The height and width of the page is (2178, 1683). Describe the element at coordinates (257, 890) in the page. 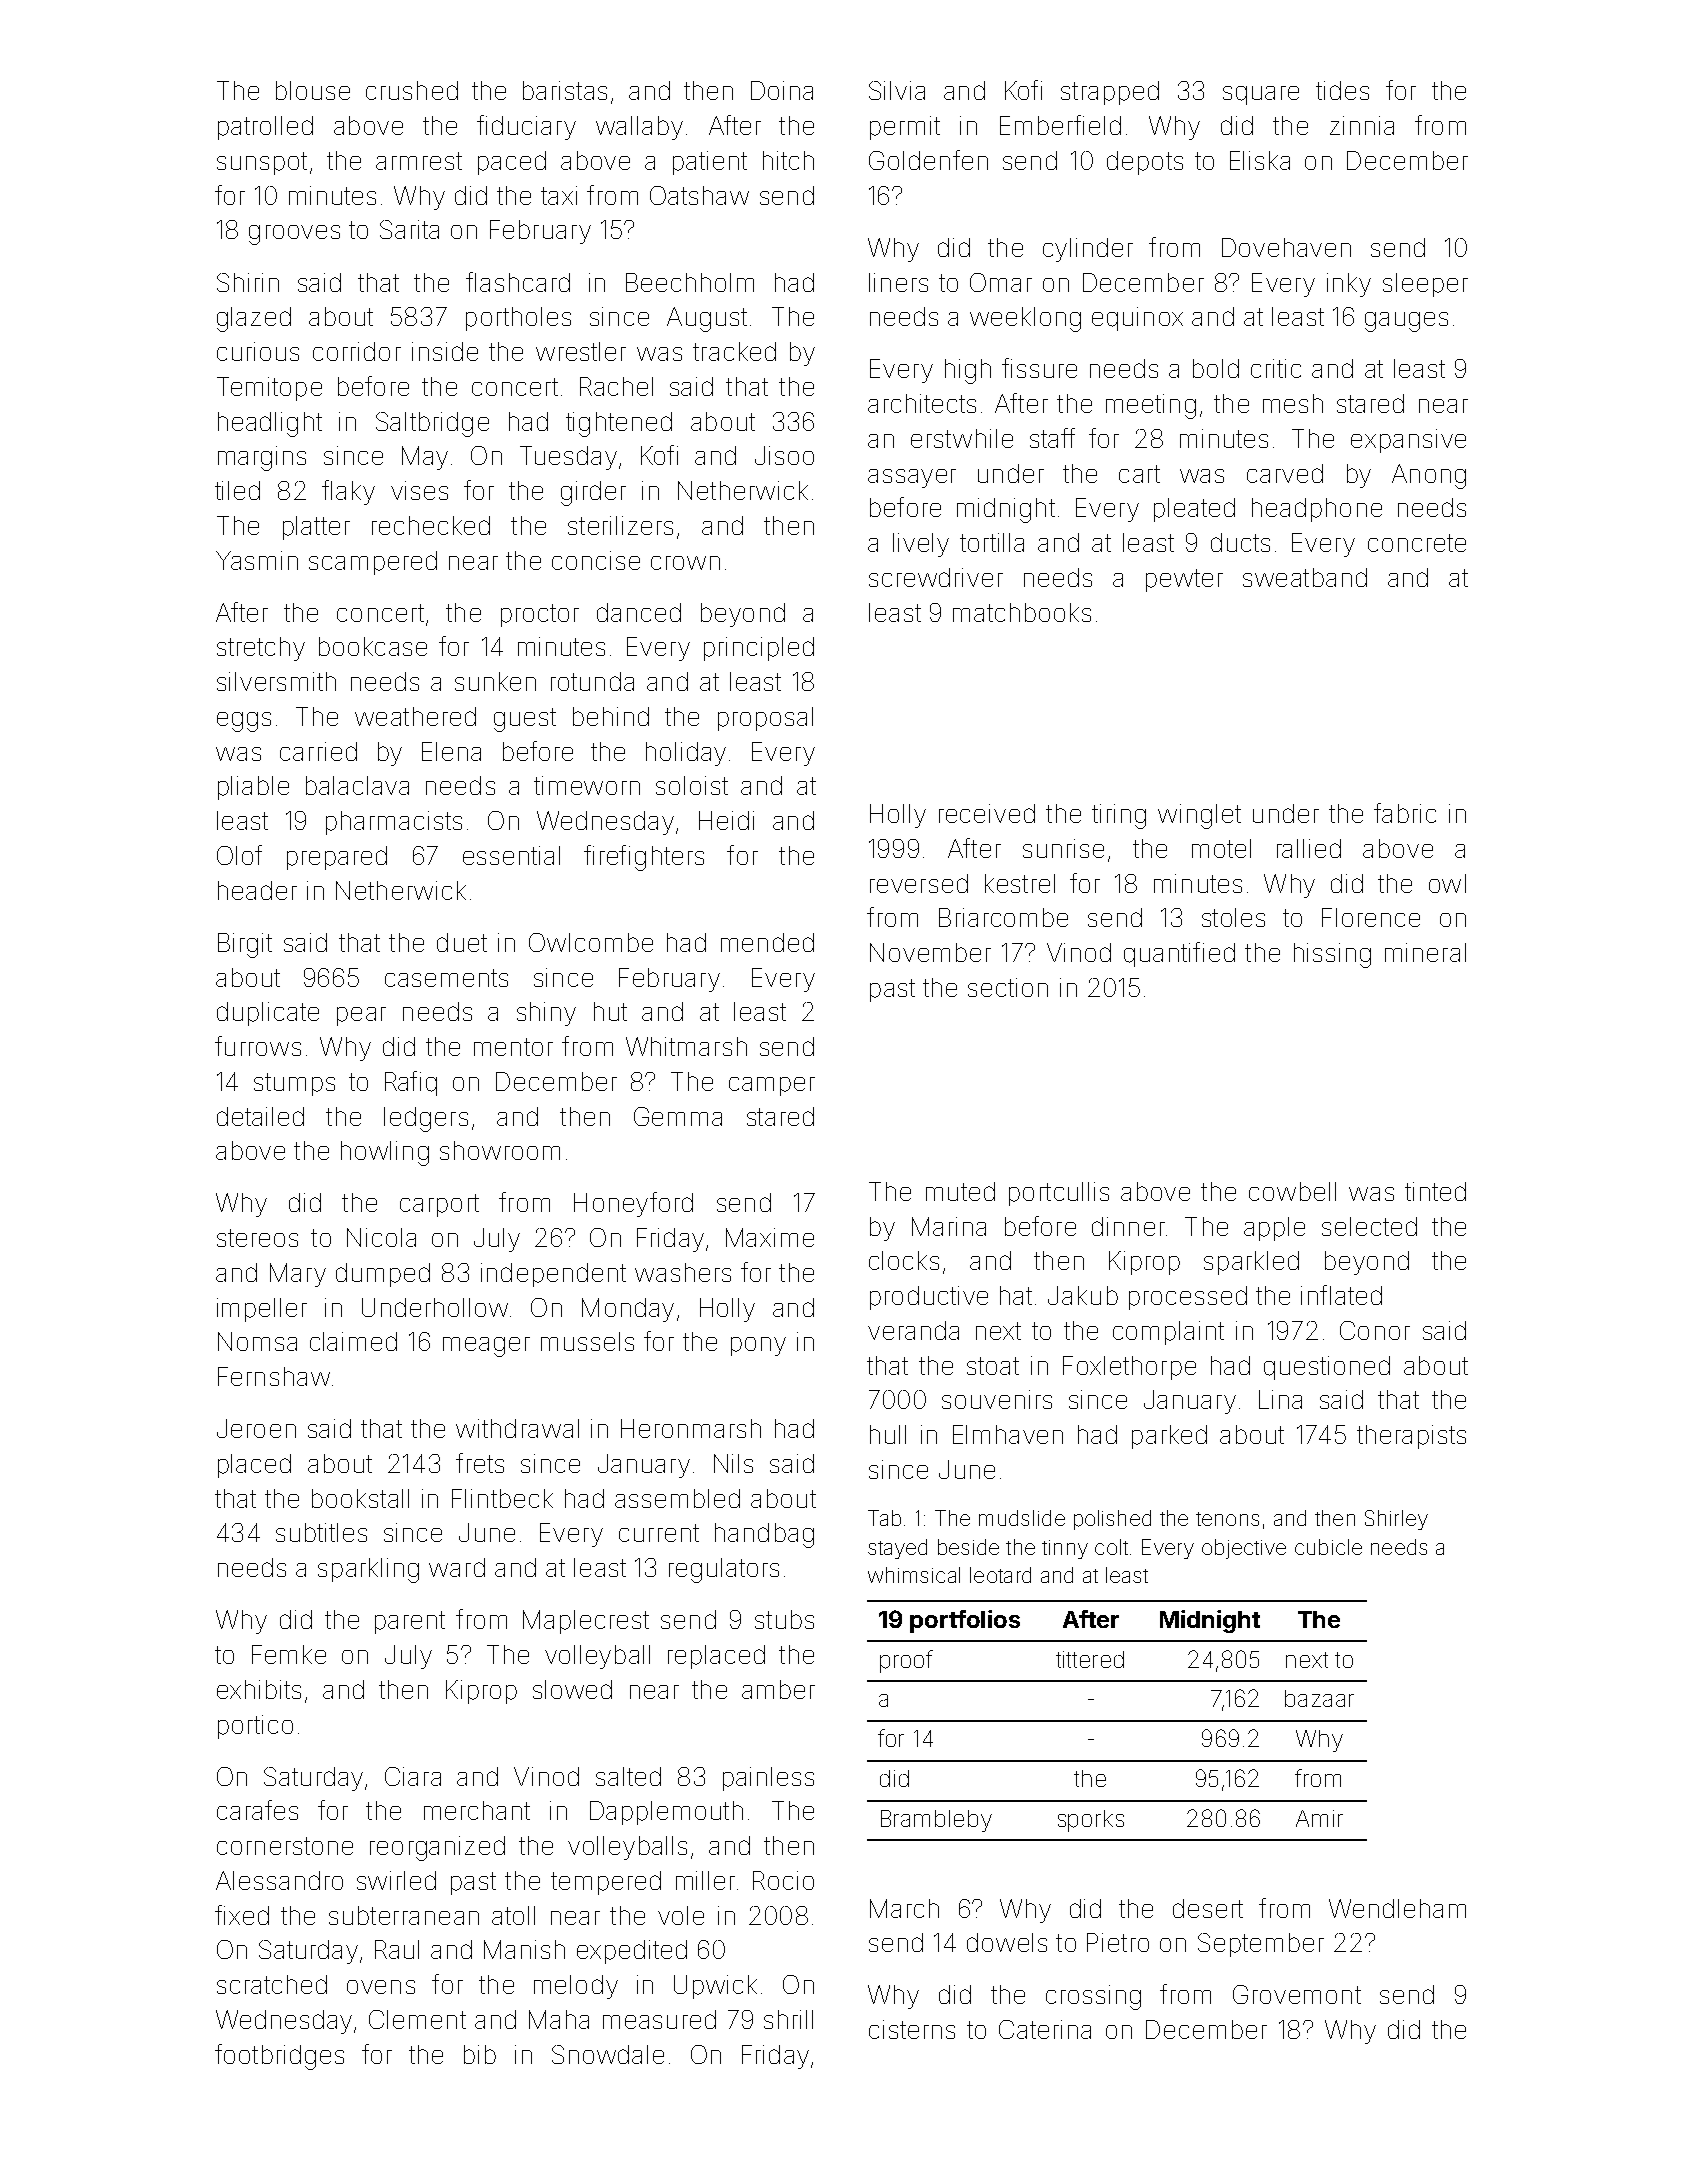

I see `header` at that location.
